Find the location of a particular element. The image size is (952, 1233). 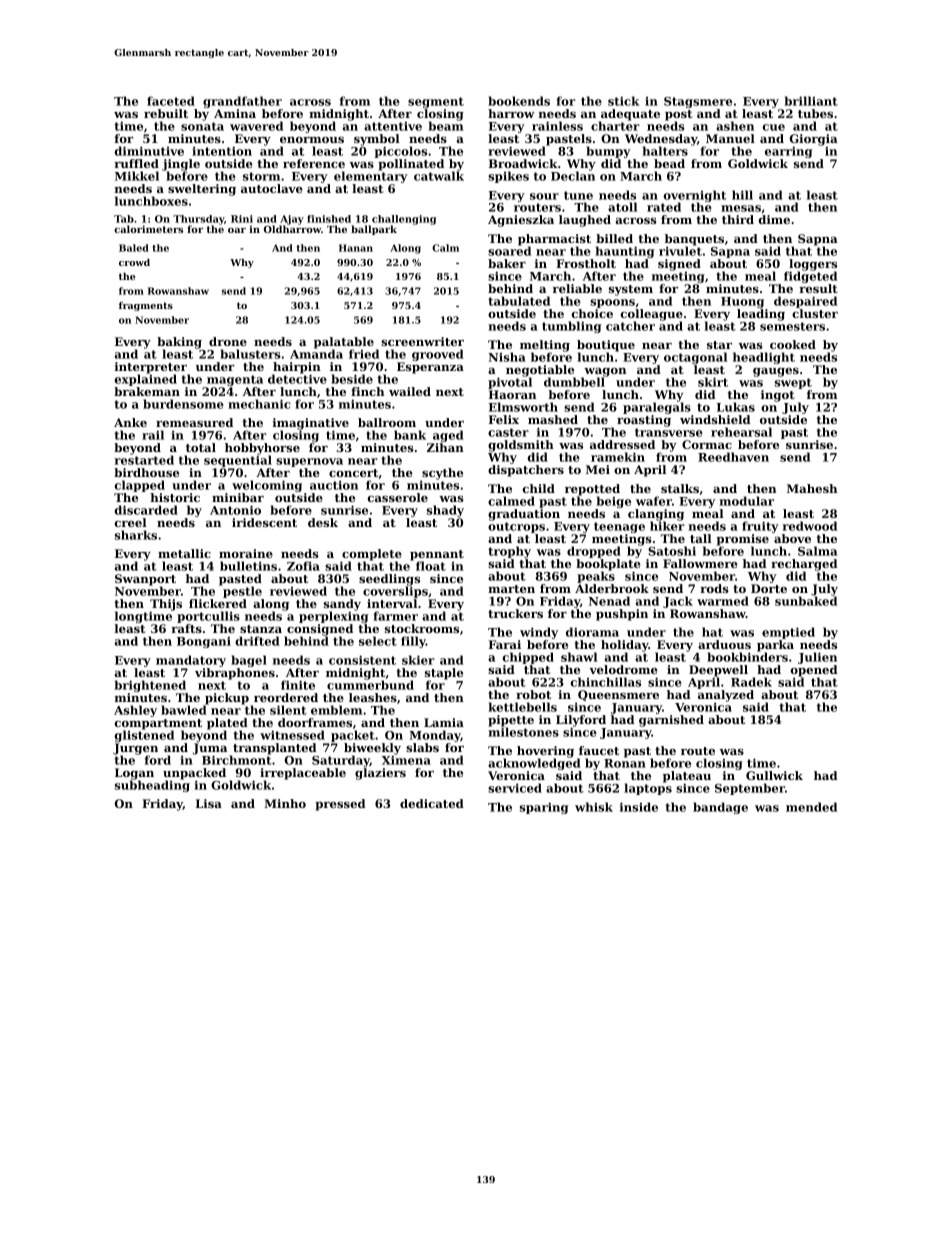

cooked is located at coordinates (793, 344).
